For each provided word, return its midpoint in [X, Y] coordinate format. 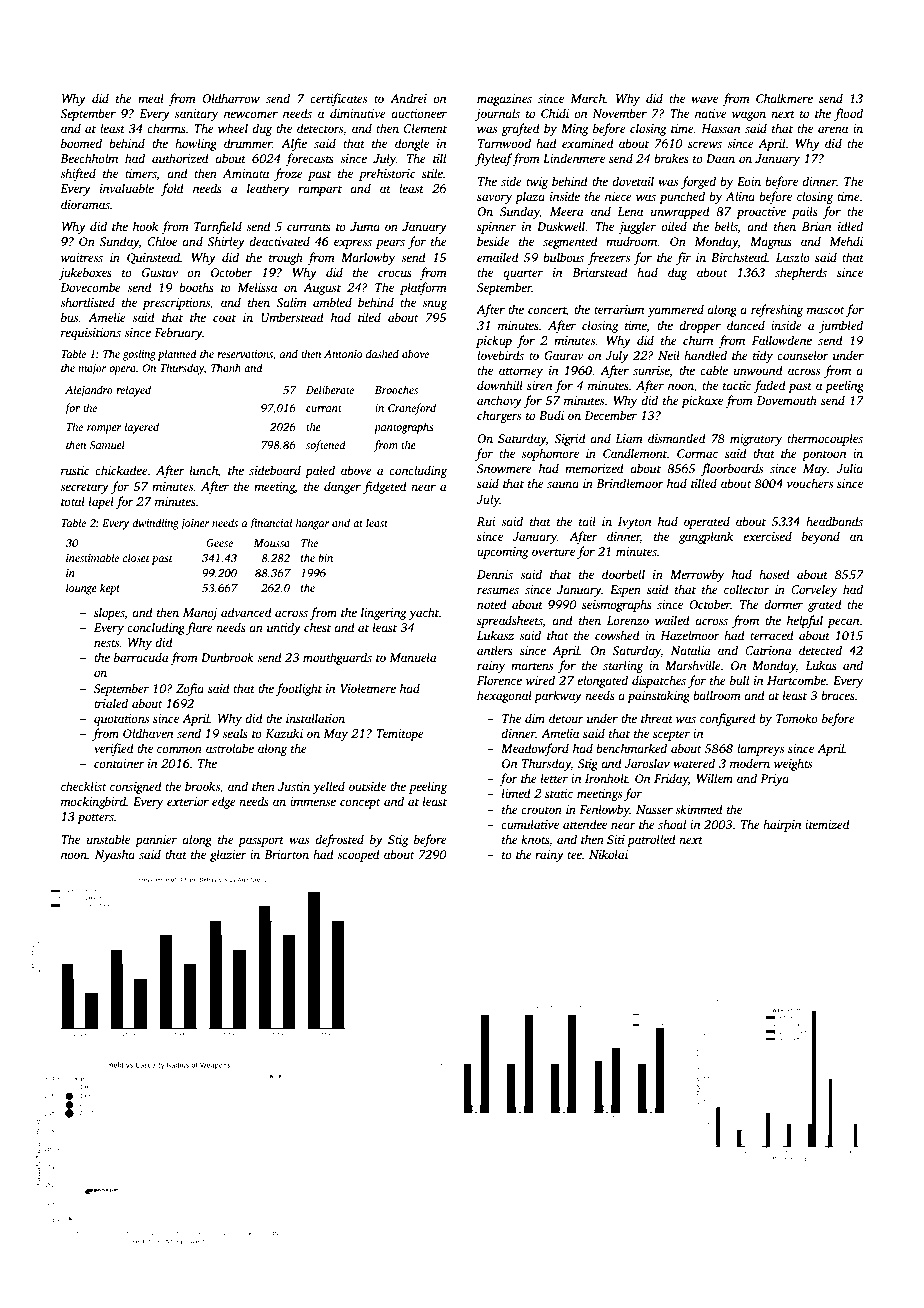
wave [704, 99]
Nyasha [115, 855]
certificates [338, 99]
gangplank [706, 537]
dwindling [155, 524]
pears [390, 244]
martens [532, 666]
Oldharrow [231, 98]
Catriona [768, 650]
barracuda [141, 657]
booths [196, 287]
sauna [563, 484]
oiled [674, 226]
